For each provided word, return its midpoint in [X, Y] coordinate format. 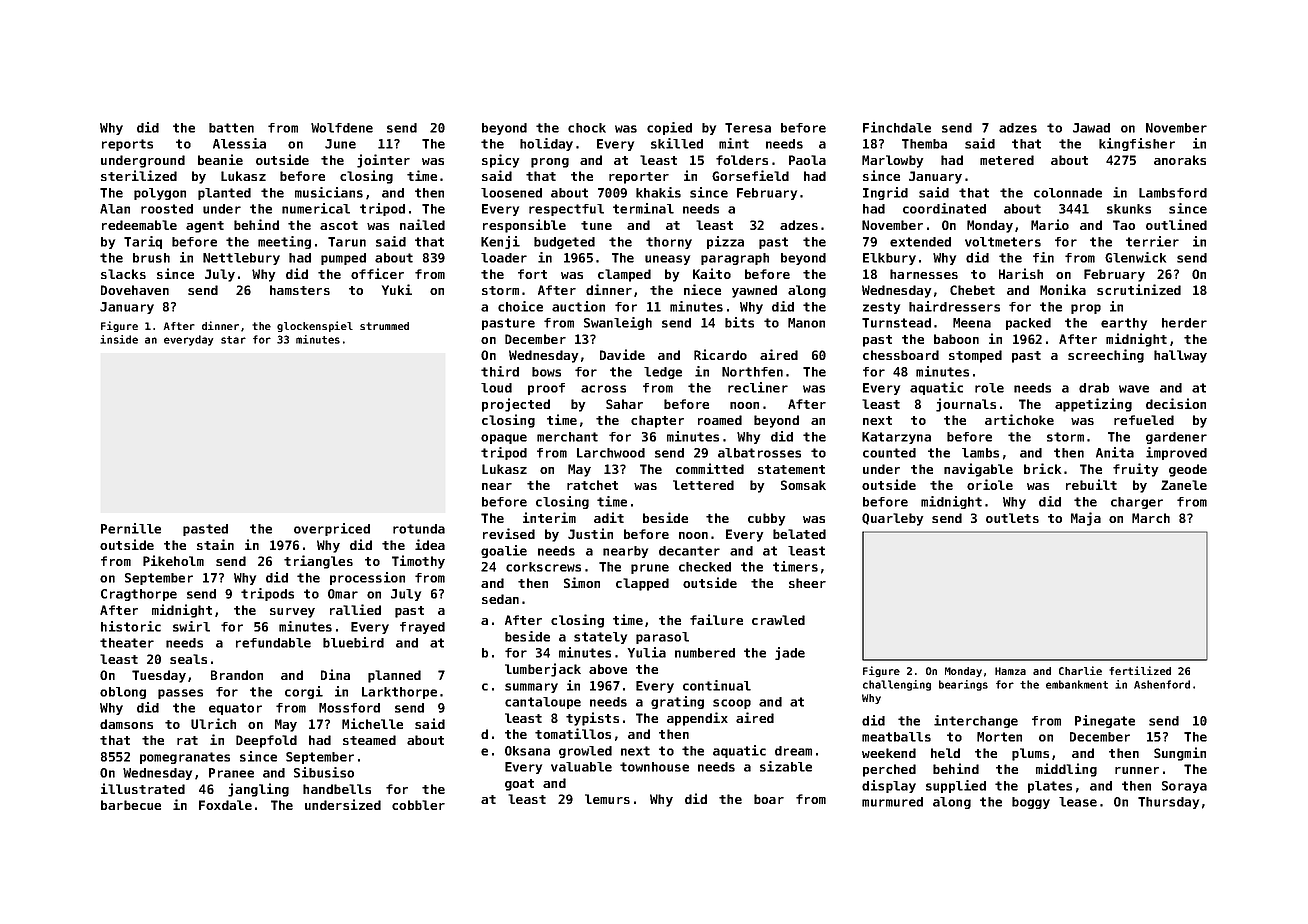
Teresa [748, 128]
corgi [304, 692]
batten [231, 128]
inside [119, 339]
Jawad [1091, 128]
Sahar [624, 404]
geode [1188, 470]
